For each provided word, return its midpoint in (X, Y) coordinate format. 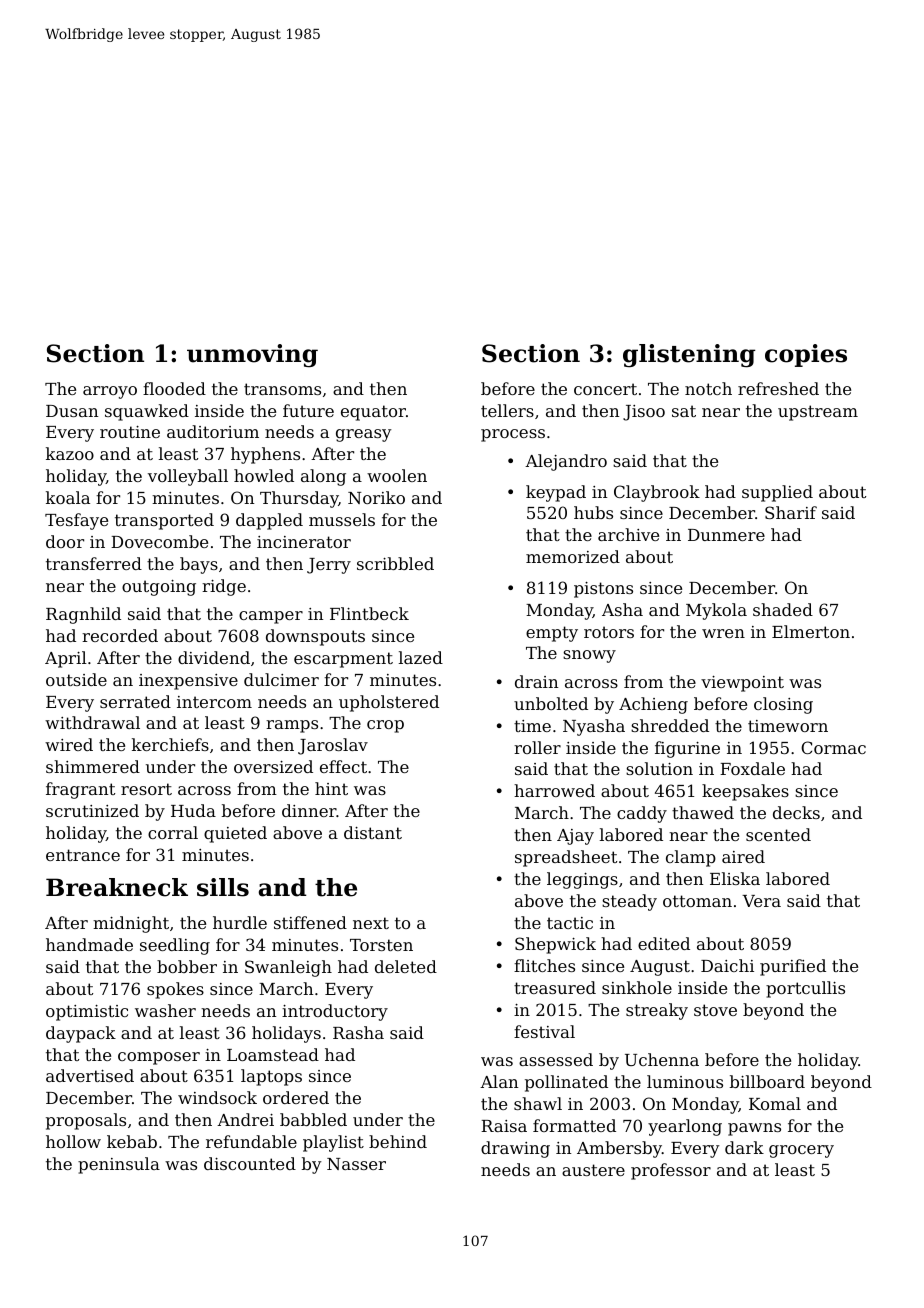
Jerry (329, 566)
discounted (250, 1163)
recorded (120, 635)
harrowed (554, 790)
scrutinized (92, 810)
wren (723, 633)
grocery (801, 1151)
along (323, 477)
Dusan (72, 411)
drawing (515, 1149)
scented (778, 834)
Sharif (791, 512)
